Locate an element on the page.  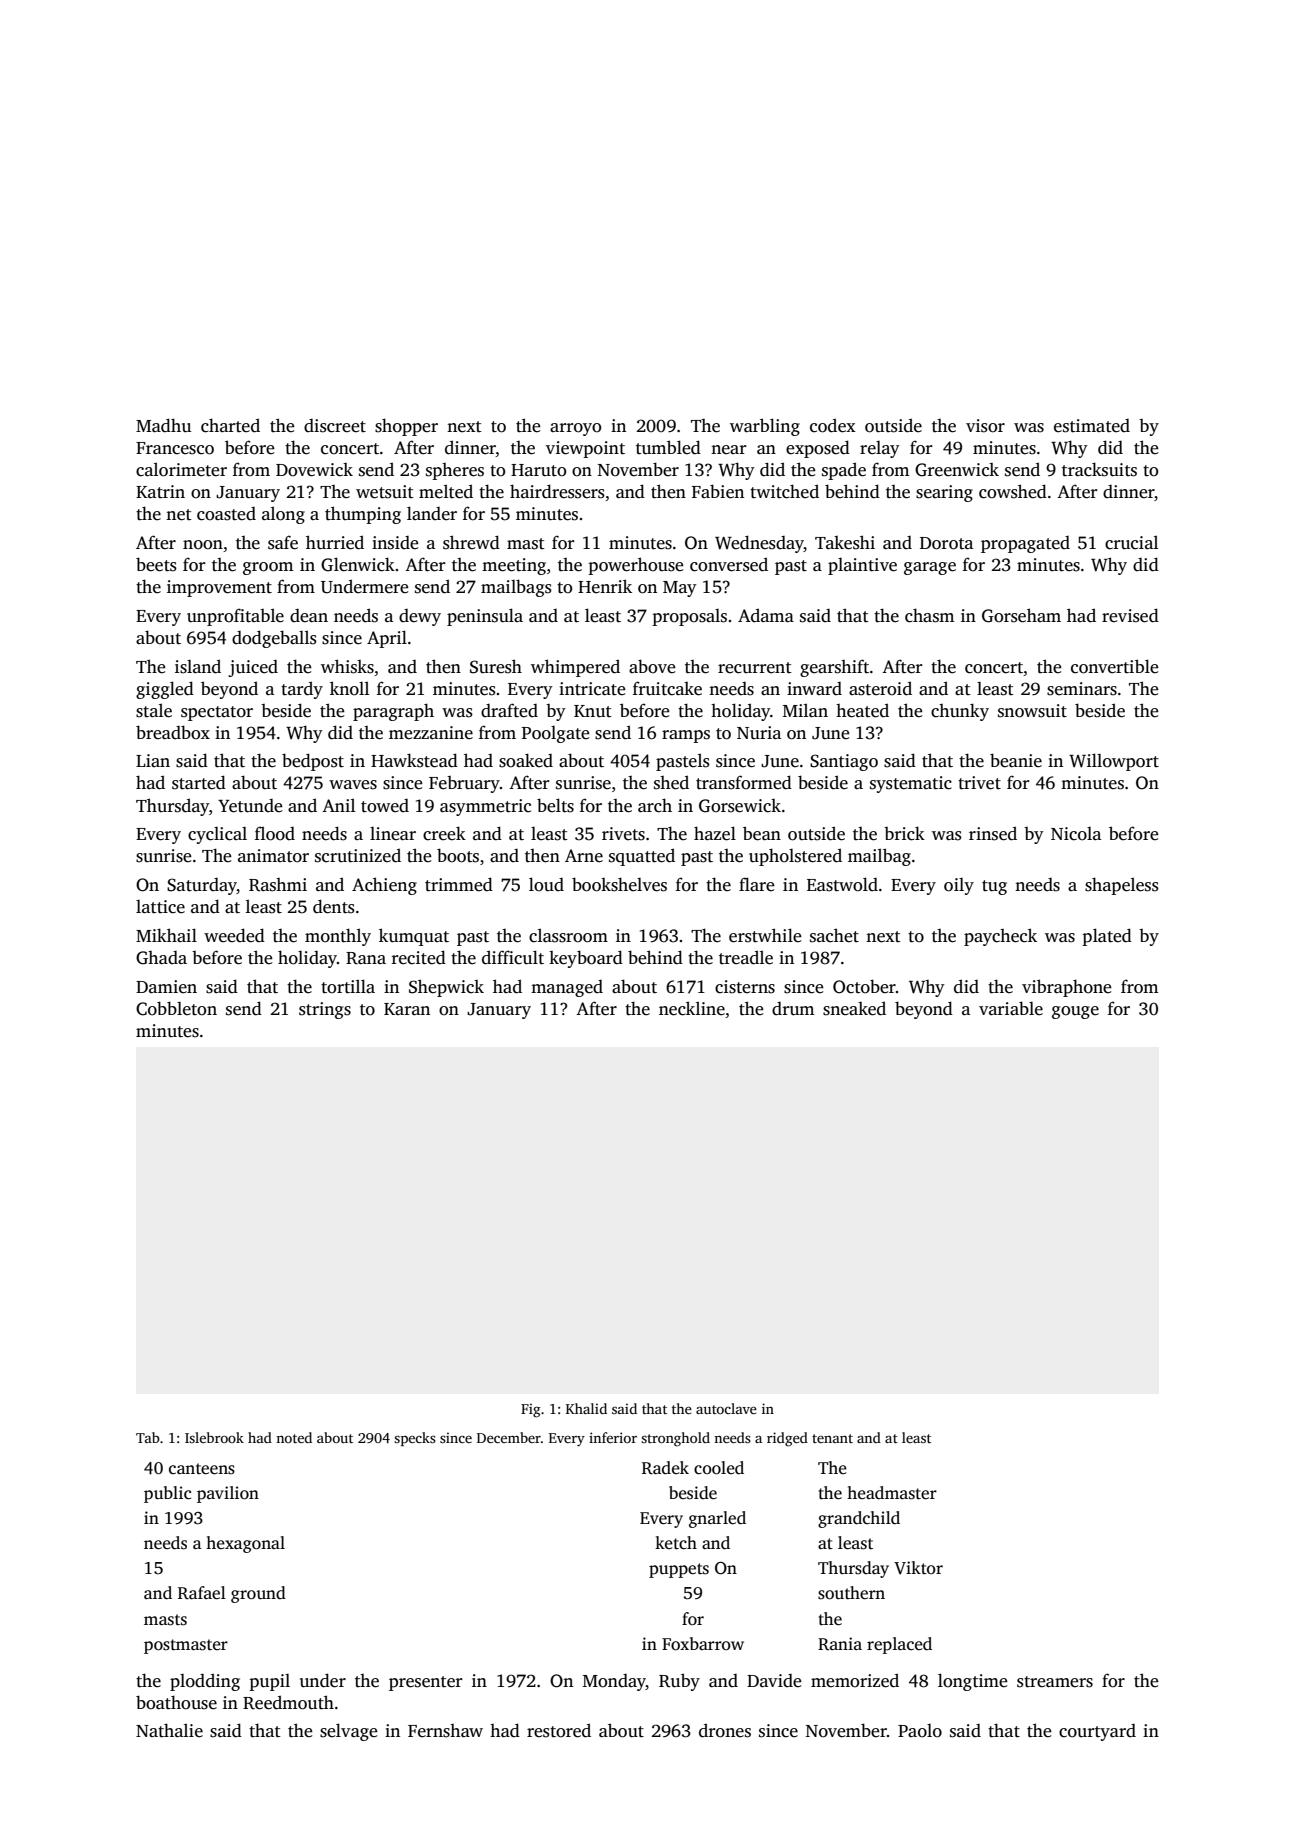
Nathalie is located at coordinates (169, 1730).
